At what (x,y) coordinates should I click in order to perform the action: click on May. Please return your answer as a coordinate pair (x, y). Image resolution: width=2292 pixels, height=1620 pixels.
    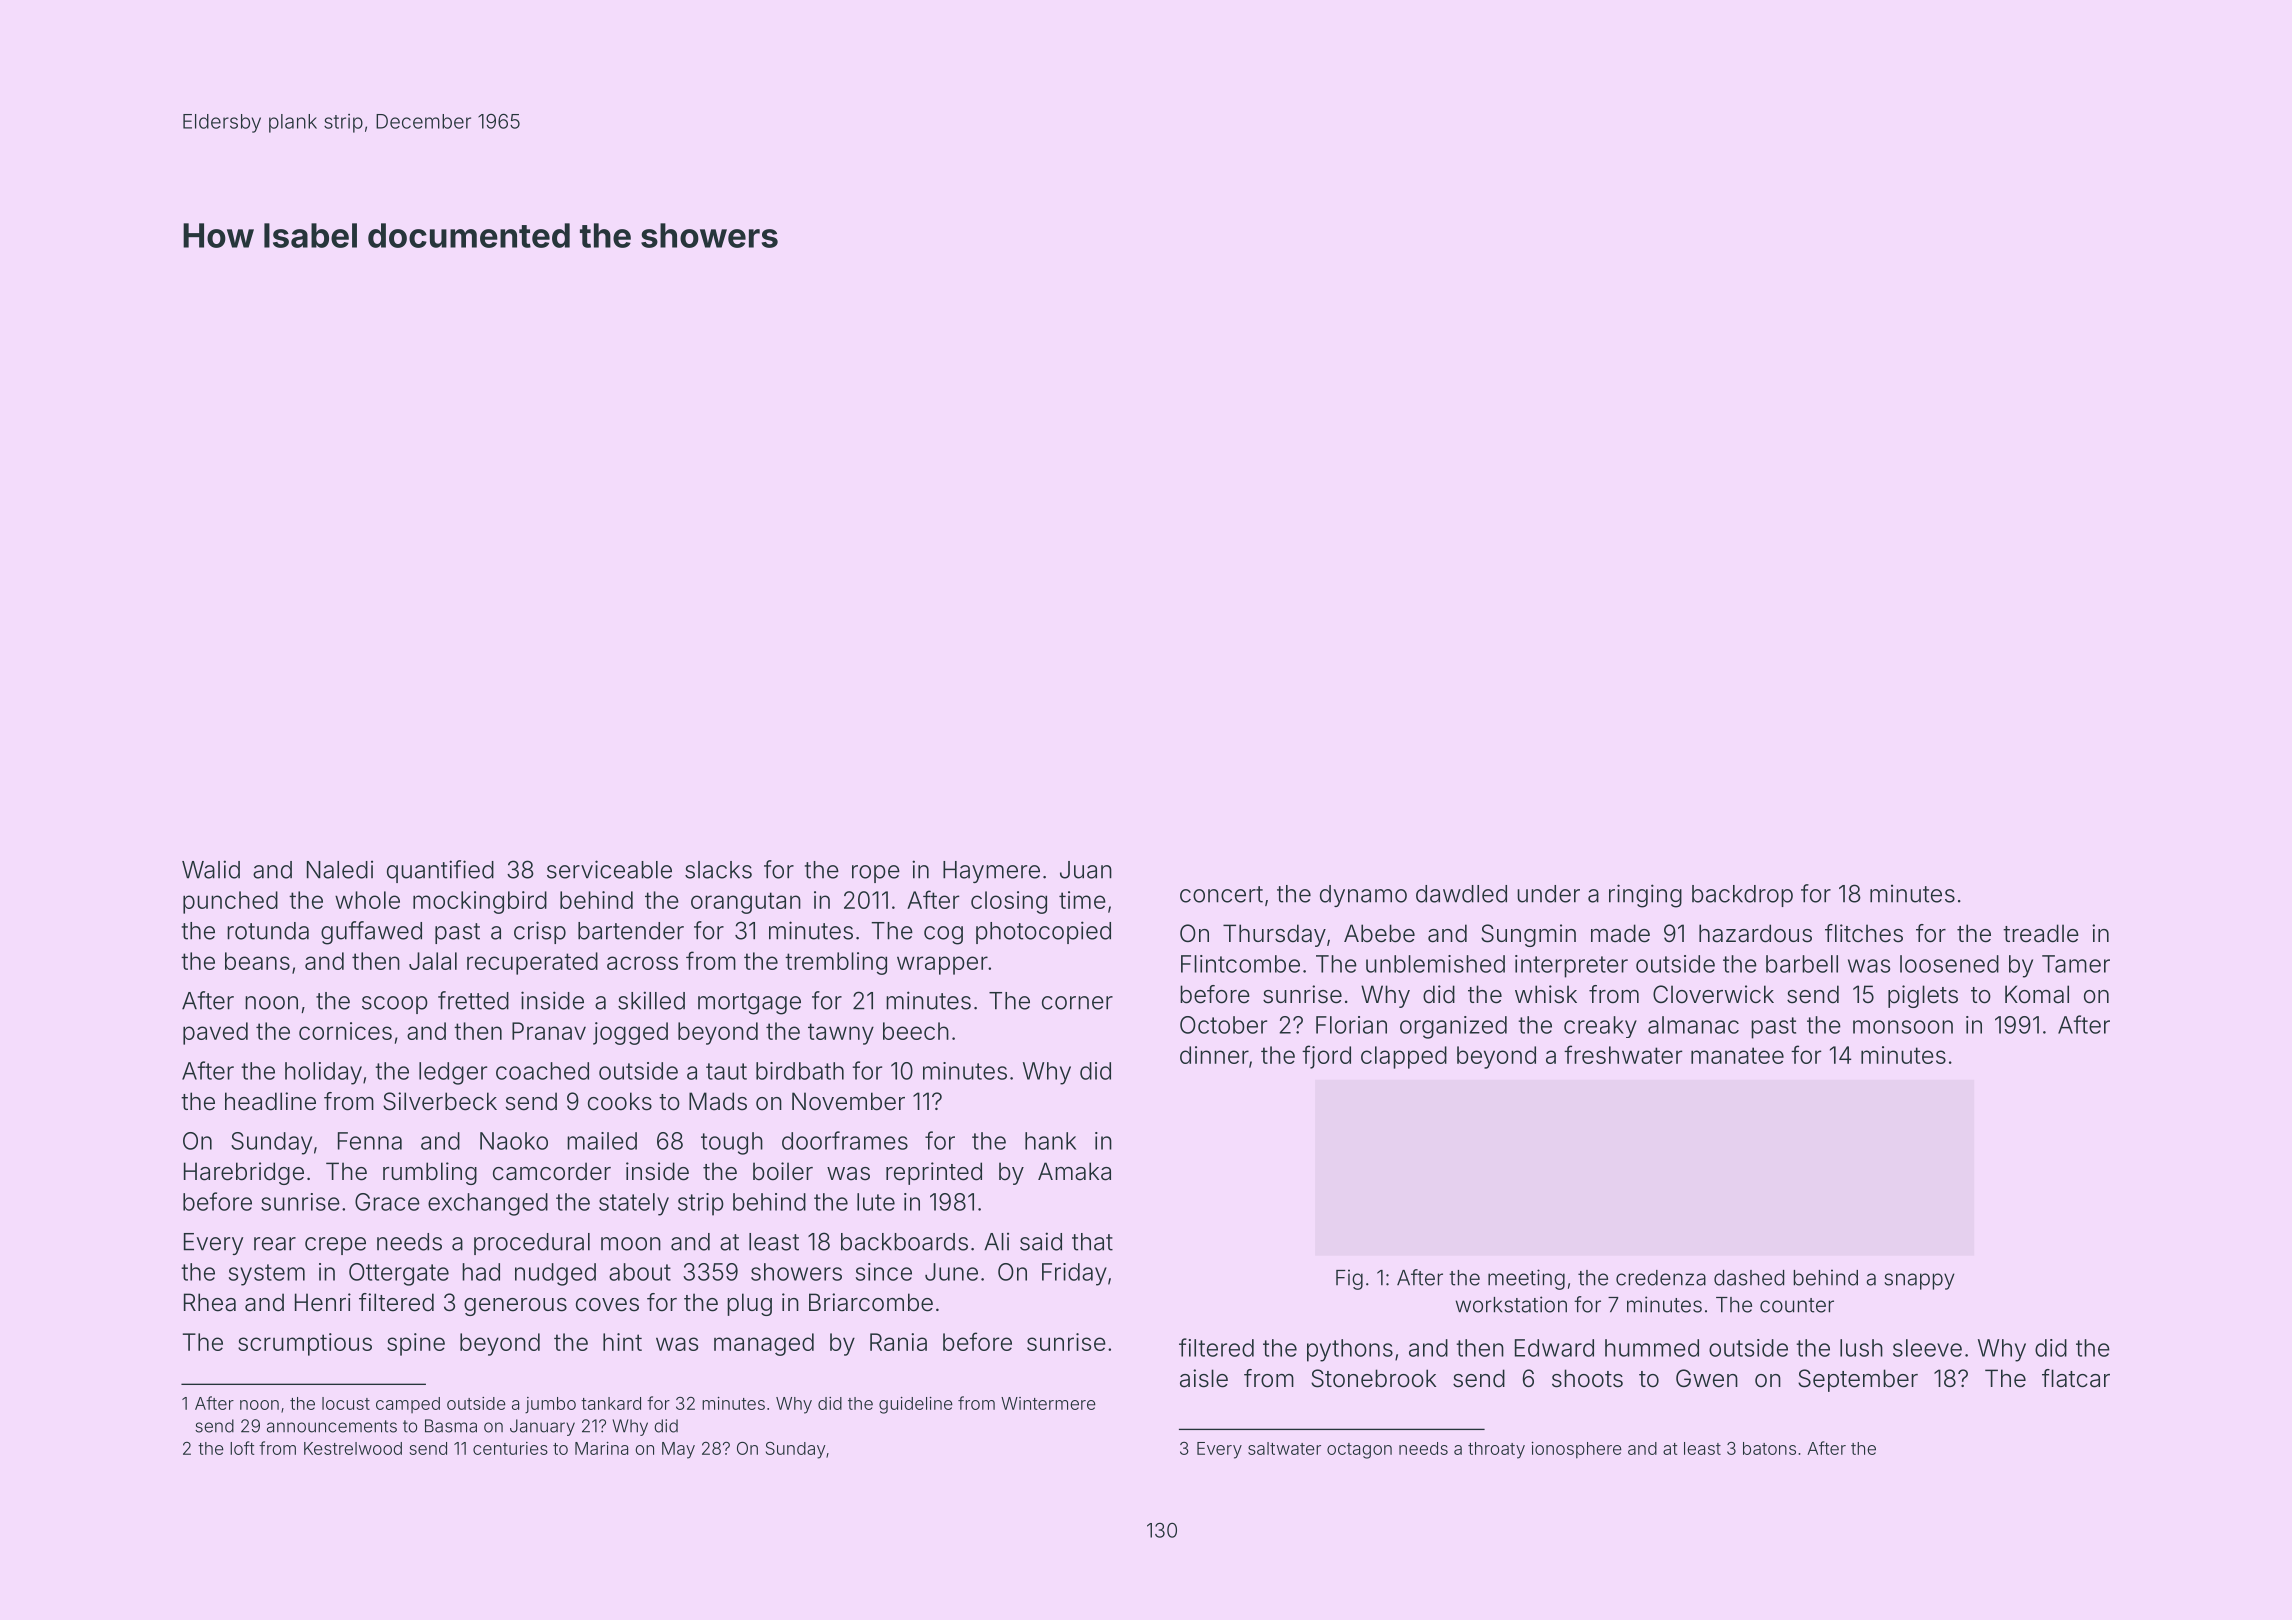
    Looking at the image, I should click on (678, 1450).
